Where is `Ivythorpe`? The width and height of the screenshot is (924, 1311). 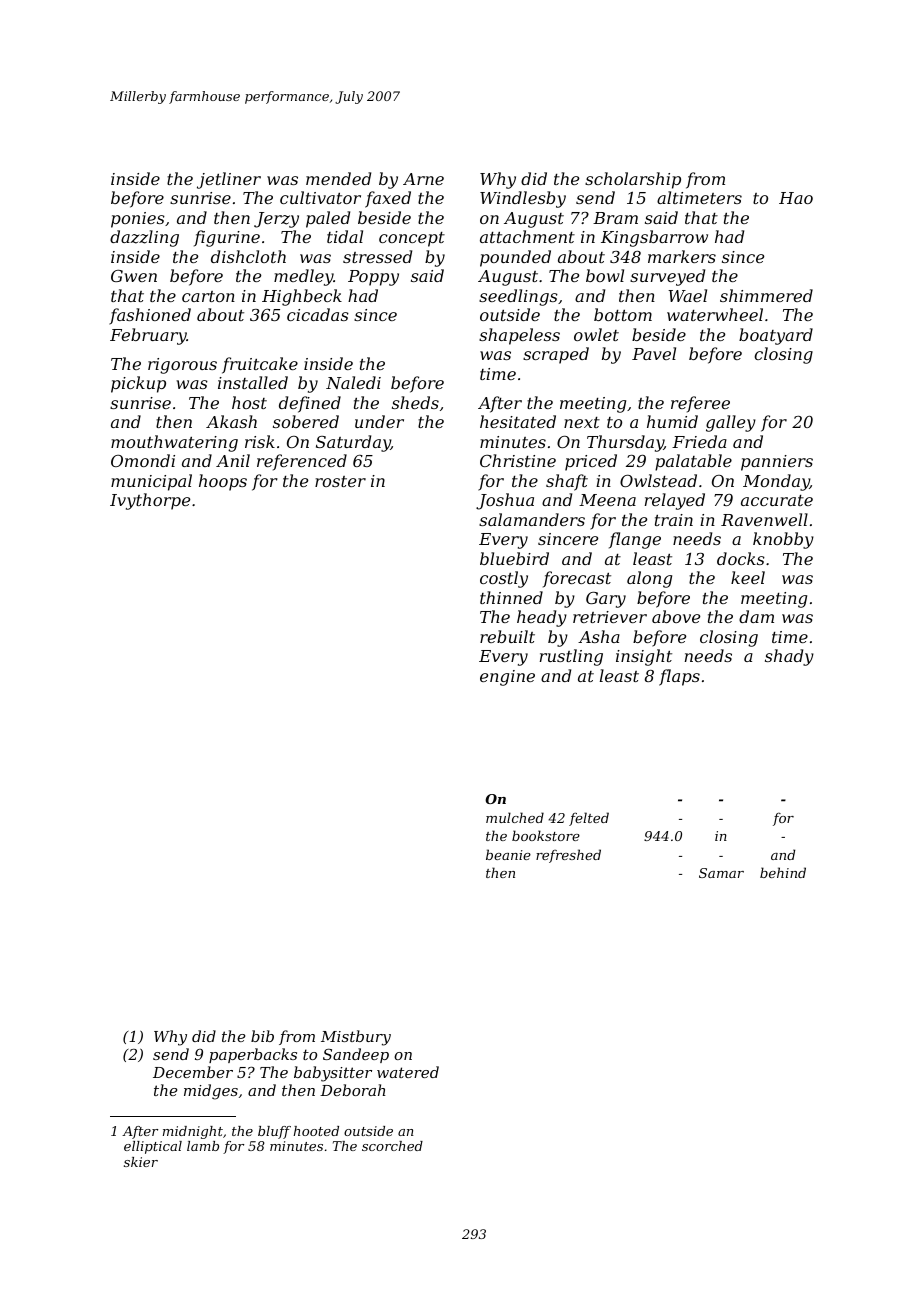 Ivythorpe is located at coordinates (150, 501).
